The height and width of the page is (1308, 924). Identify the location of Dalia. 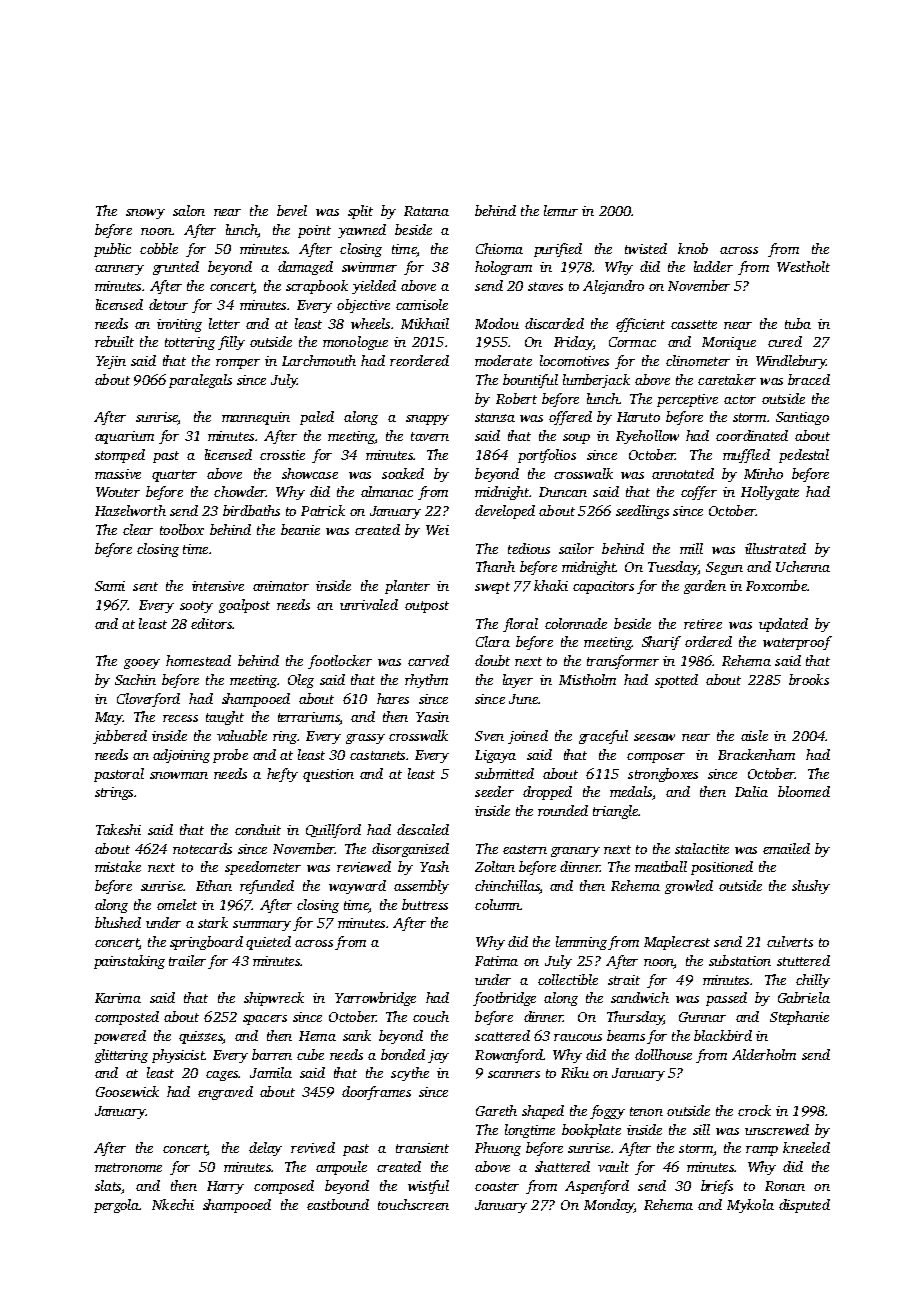
(751, 791).
